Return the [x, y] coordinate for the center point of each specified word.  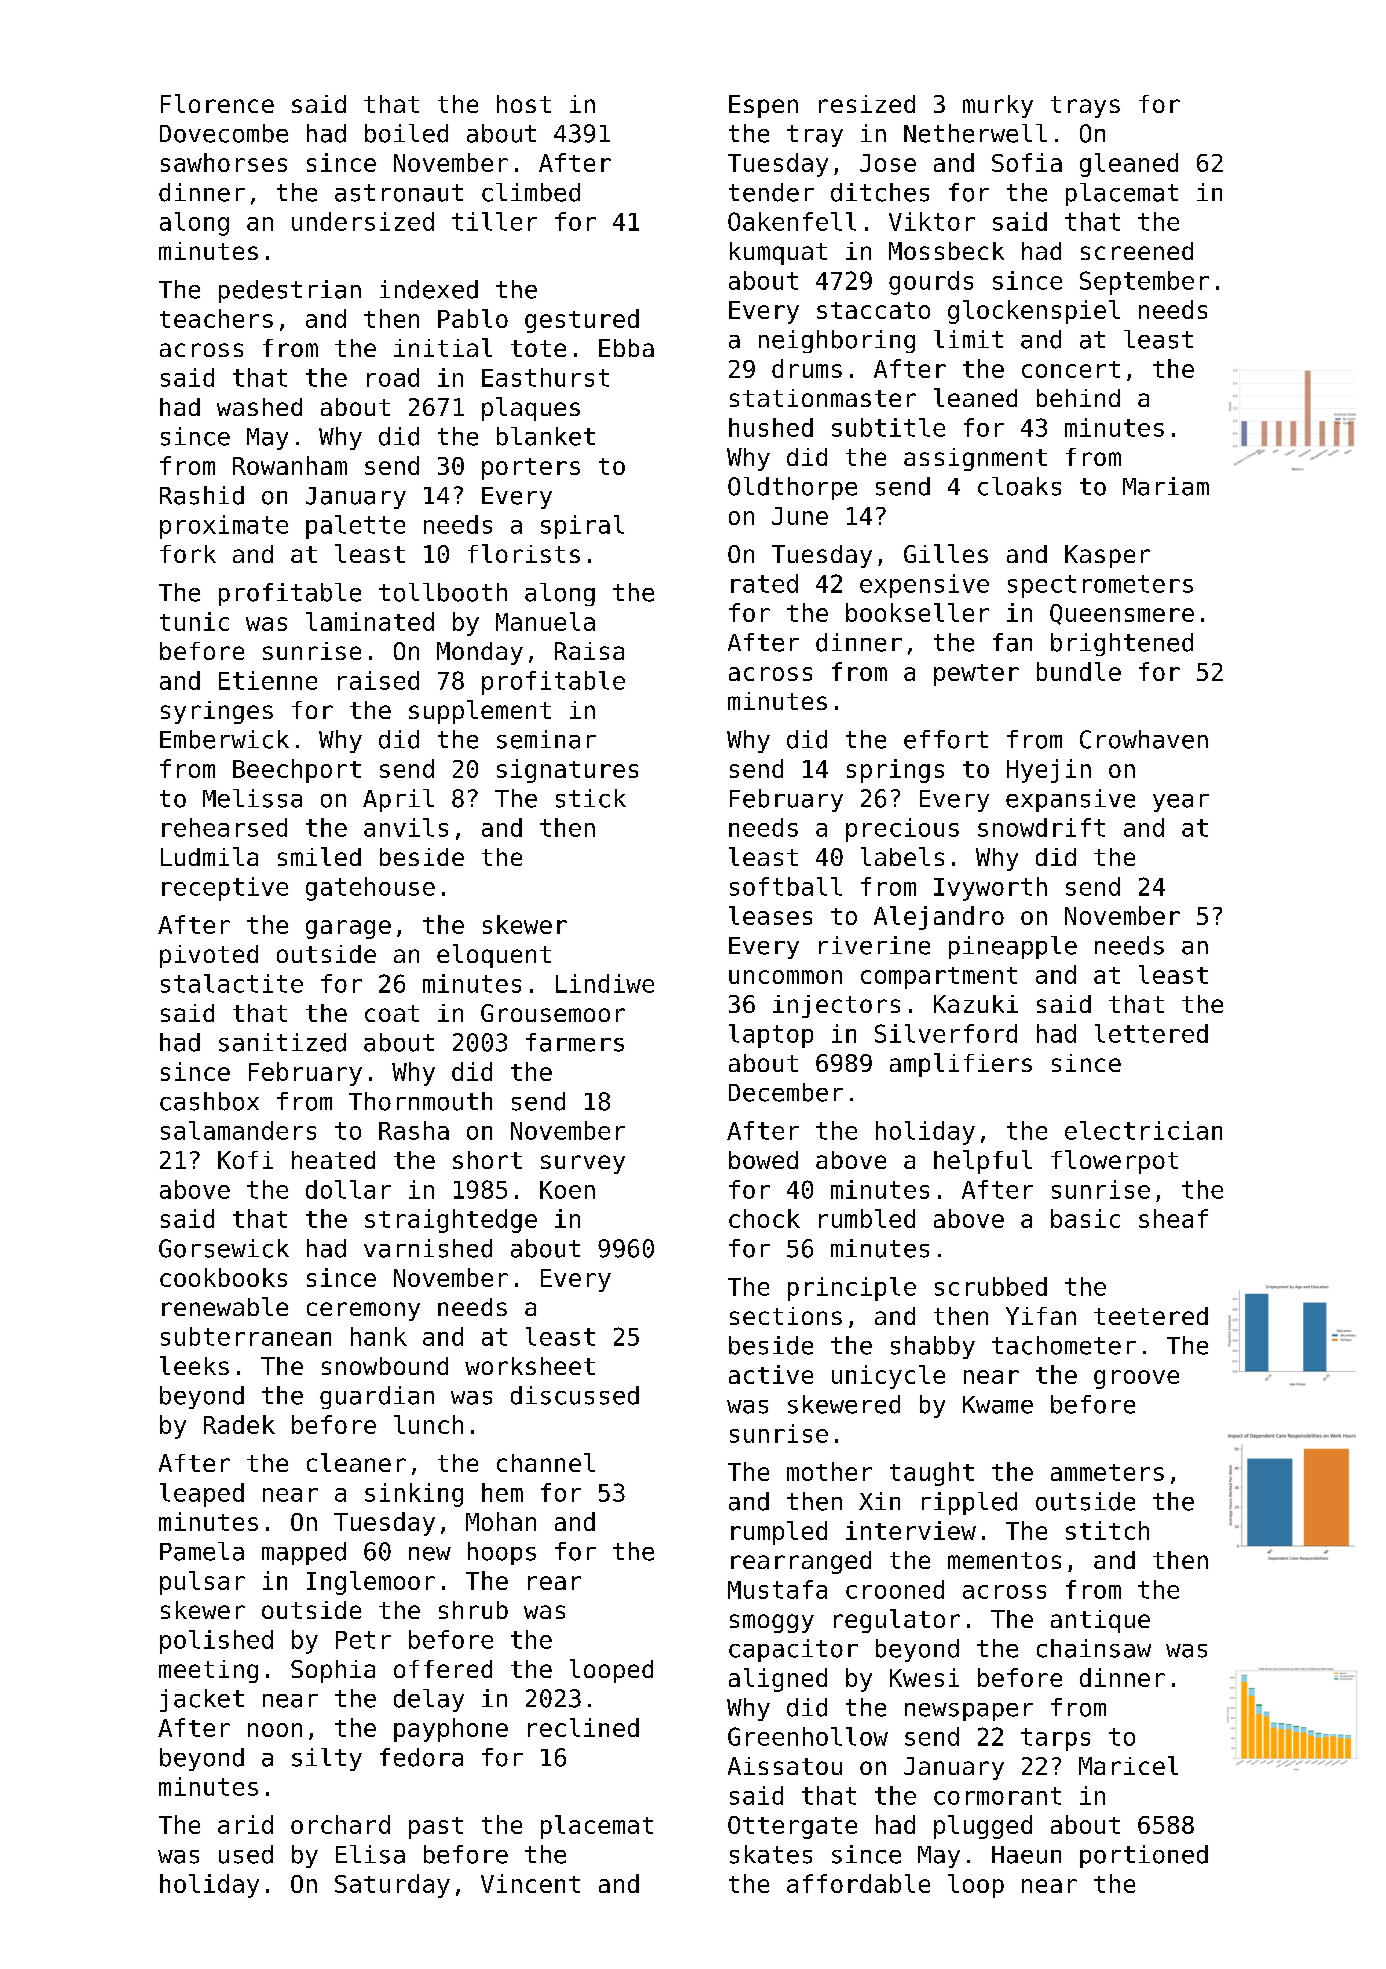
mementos [1004, 1560]
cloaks [1019, 486]
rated [764, 583]
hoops [502, 1553]
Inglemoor [371, 1583]
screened [1137, 251]
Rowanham [290, 465]
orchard [340, 1824]
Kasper [1107, 556]
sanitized [282, 1042]
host [524, 104]
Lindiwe [605, 983]
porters [531, 469]
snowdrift [1041, 827]
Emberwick [224, 739]
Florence [217, 103]
